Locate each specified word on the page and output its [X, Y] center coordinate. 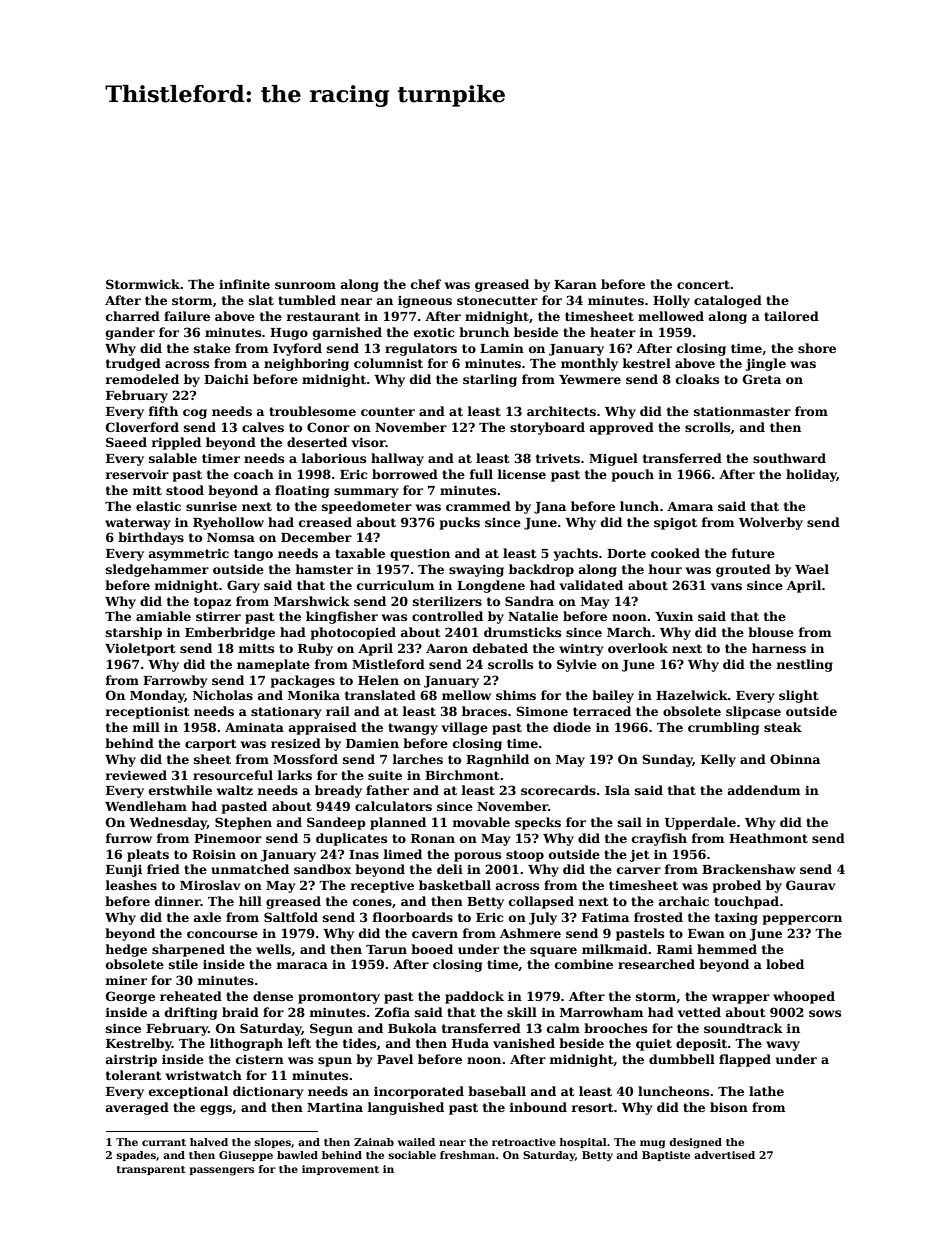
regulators [421, 349]
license [521, 474]
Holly [671, 301]
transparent [151, 1170]
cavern [435, 934]
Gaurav [811, 885]
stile [183, 964]
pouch [633, 475]
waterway [138, 524]
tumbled [307, 300]
